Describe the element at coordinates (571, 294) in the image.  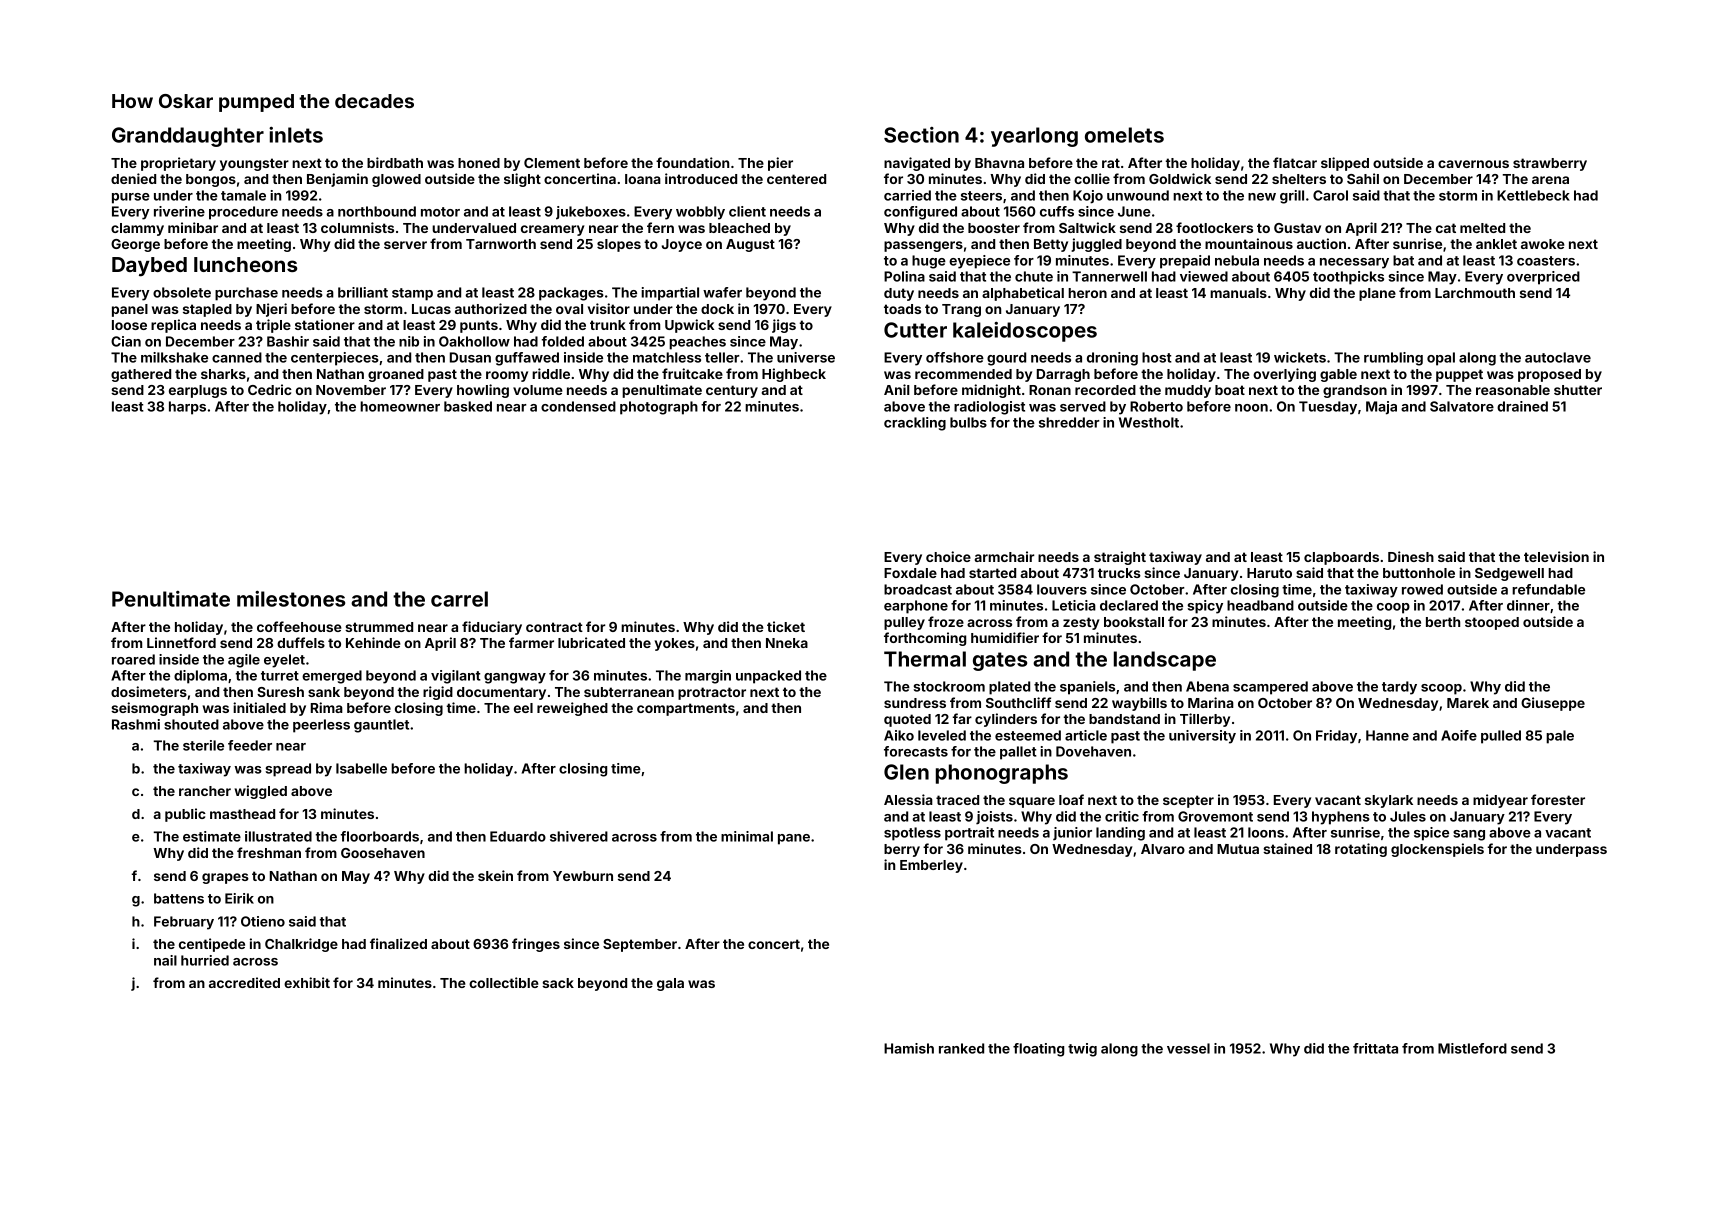
I see `packages` at that location.
